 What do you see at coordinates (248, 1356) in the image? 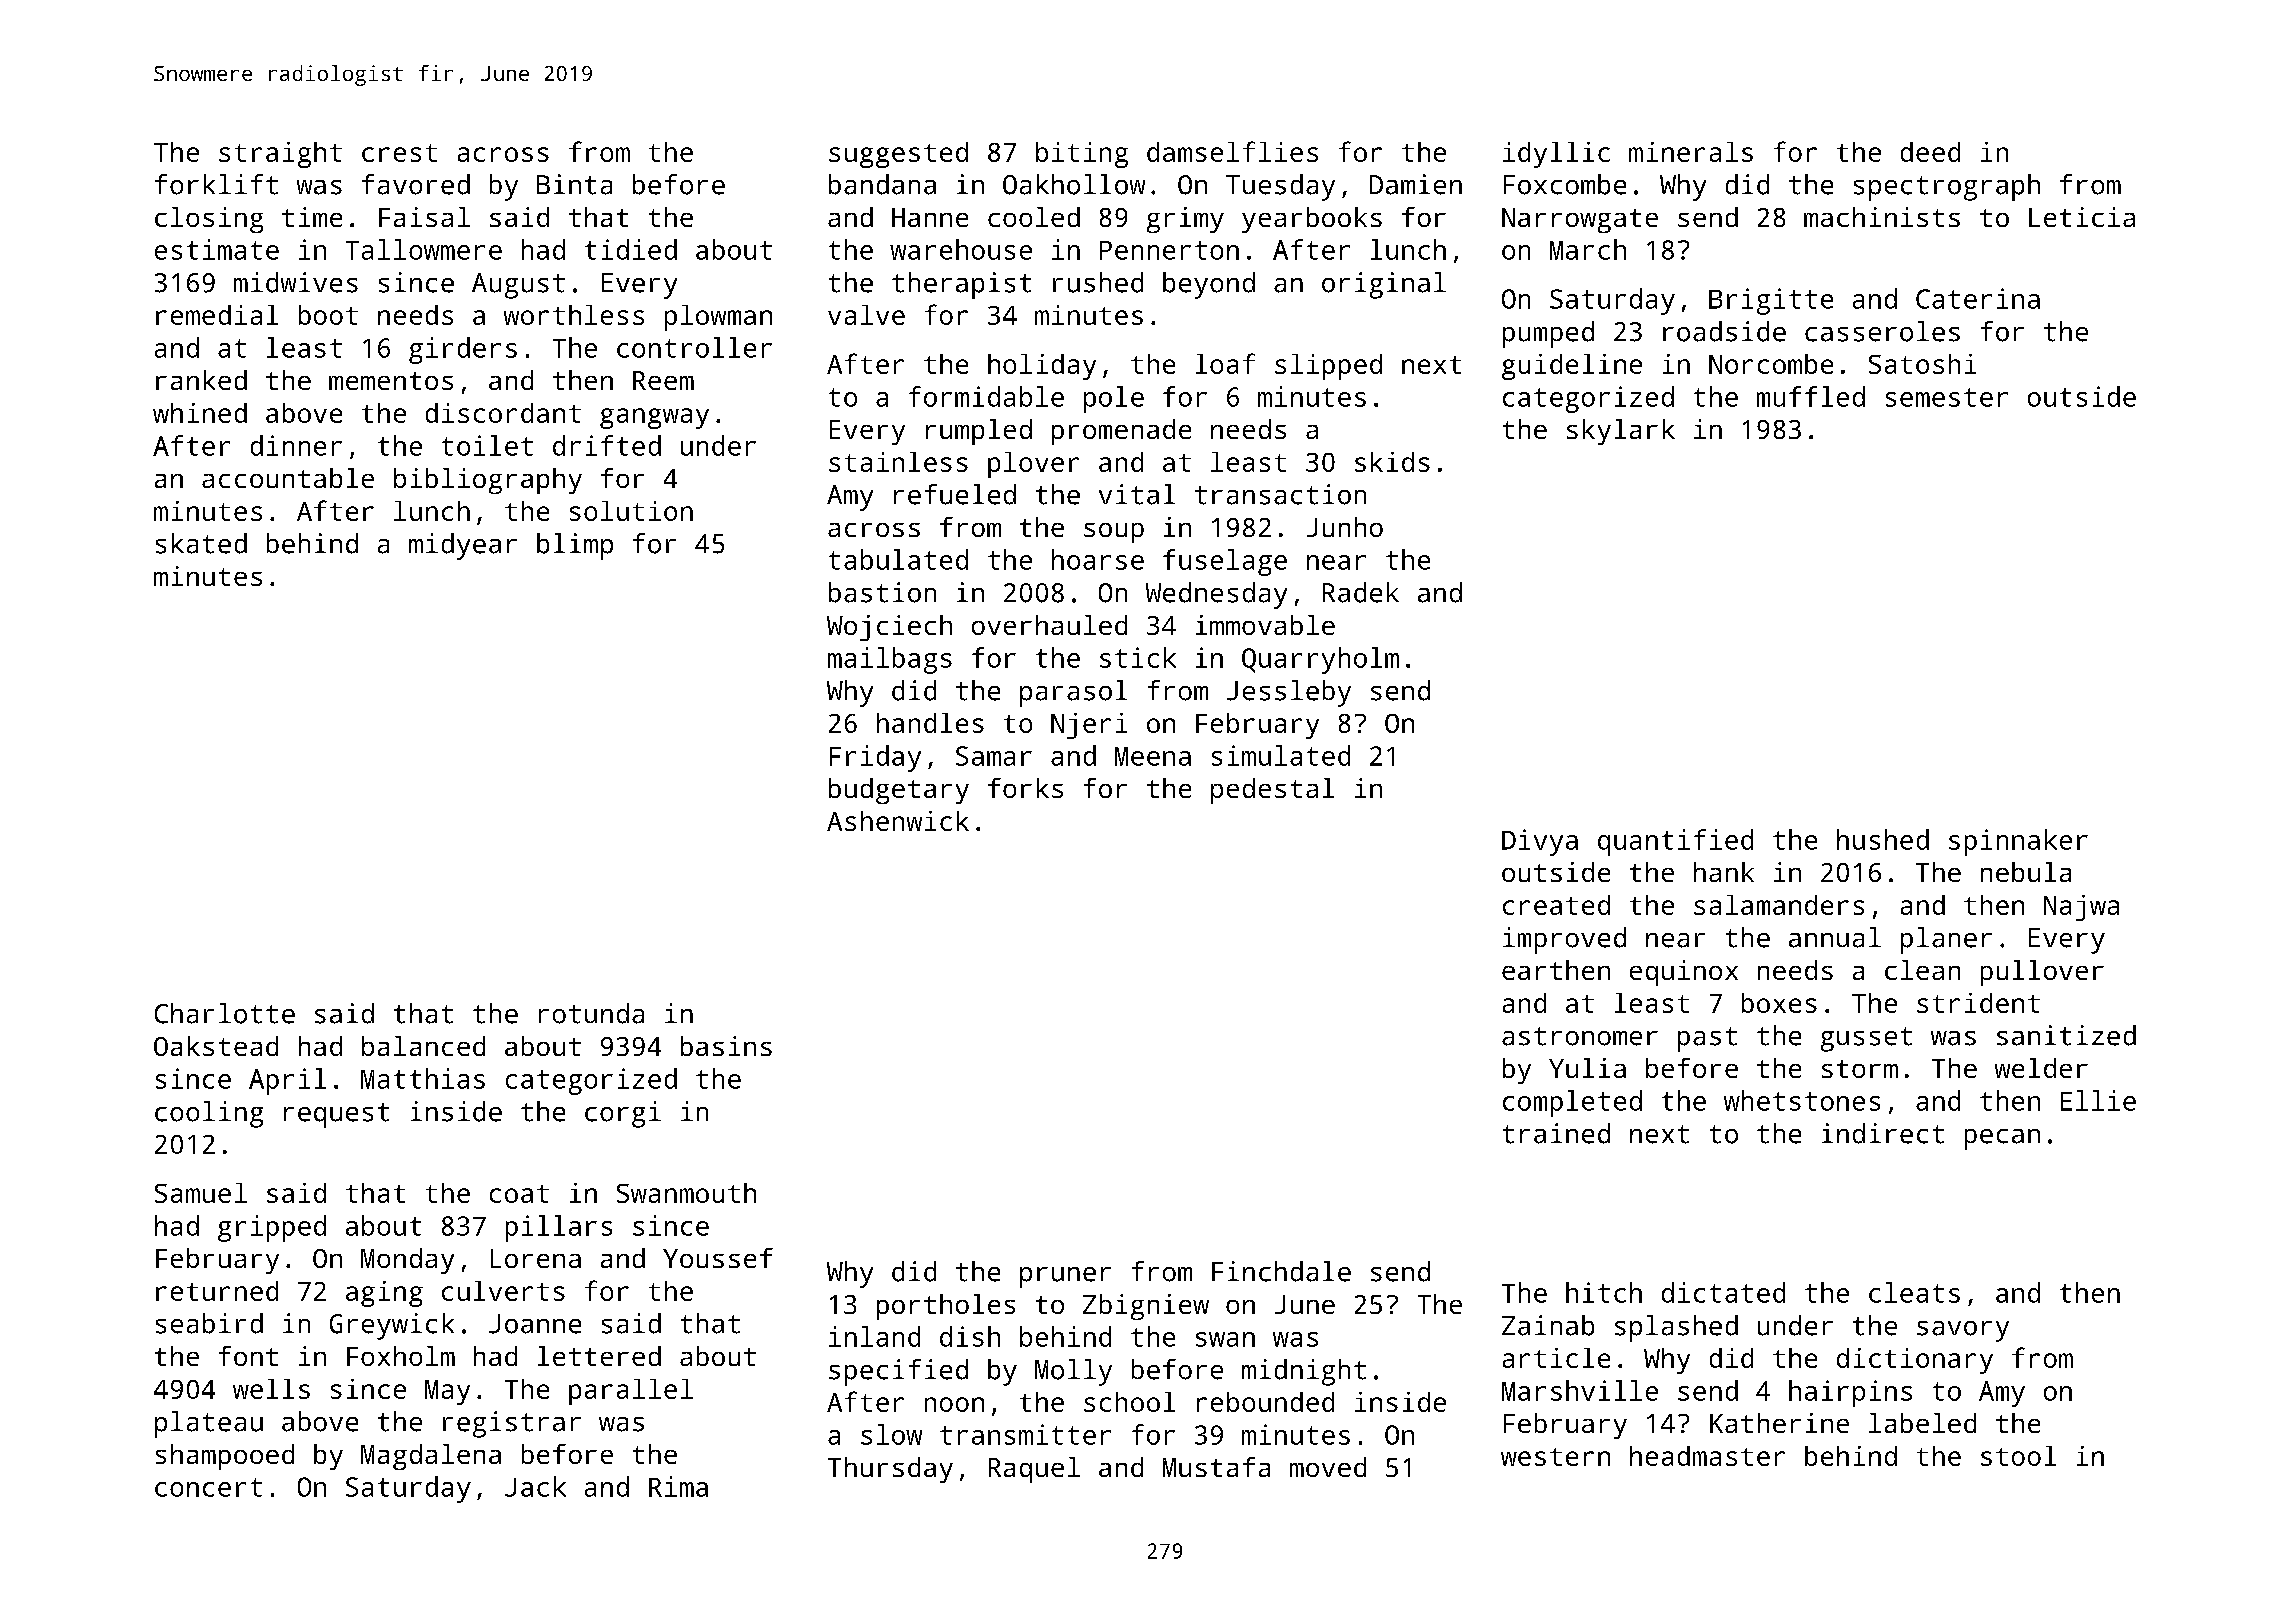
I see `font` at bounding box center [248, 1356].
